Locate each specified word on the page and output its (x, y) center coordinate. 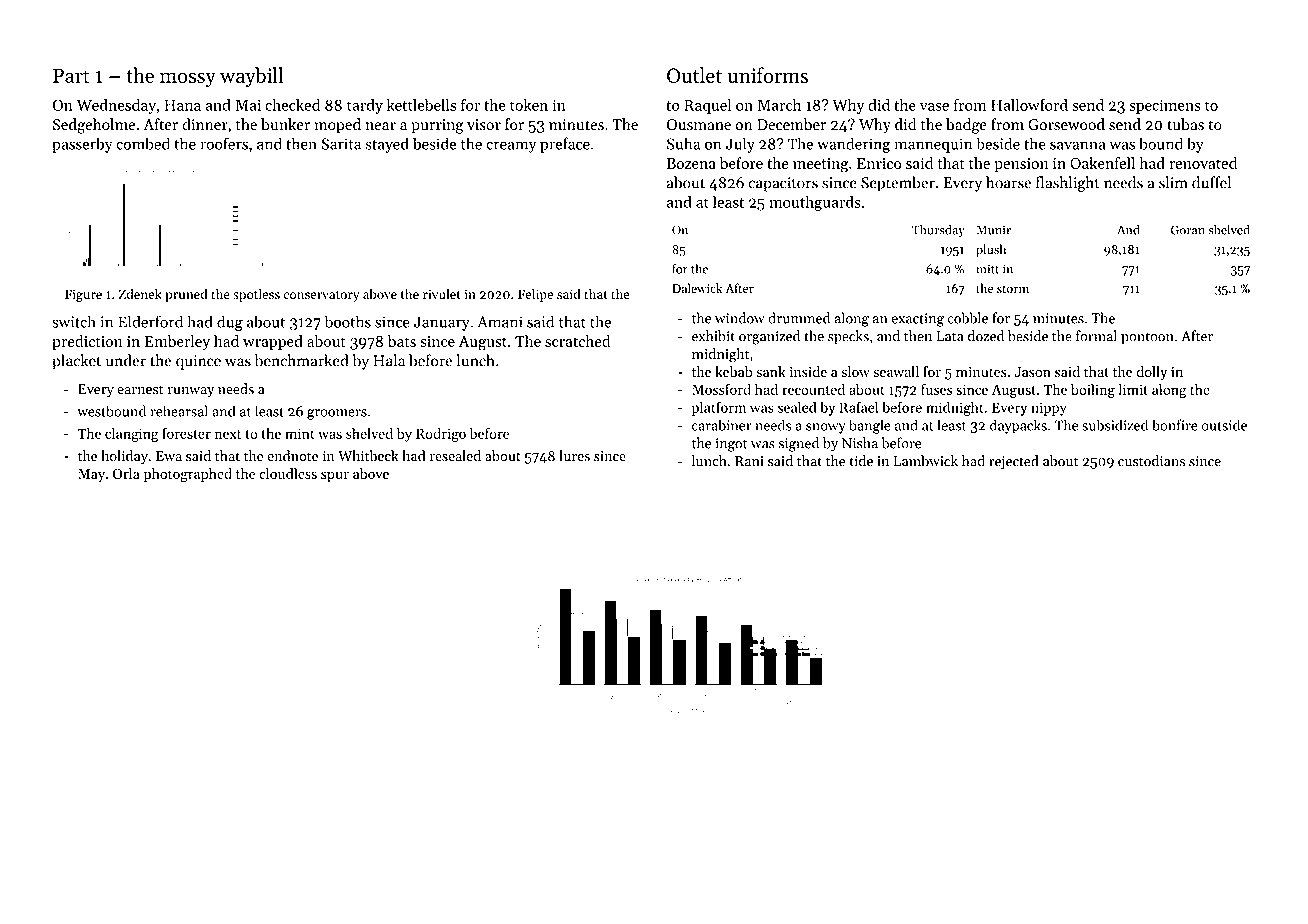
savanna (1077, 145)
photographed (188, 475)
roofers (224, 143)
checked (292, 105)
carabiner (722, 425)
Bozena (691, 163)
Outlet (694, 75)
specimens (1164, 106)
